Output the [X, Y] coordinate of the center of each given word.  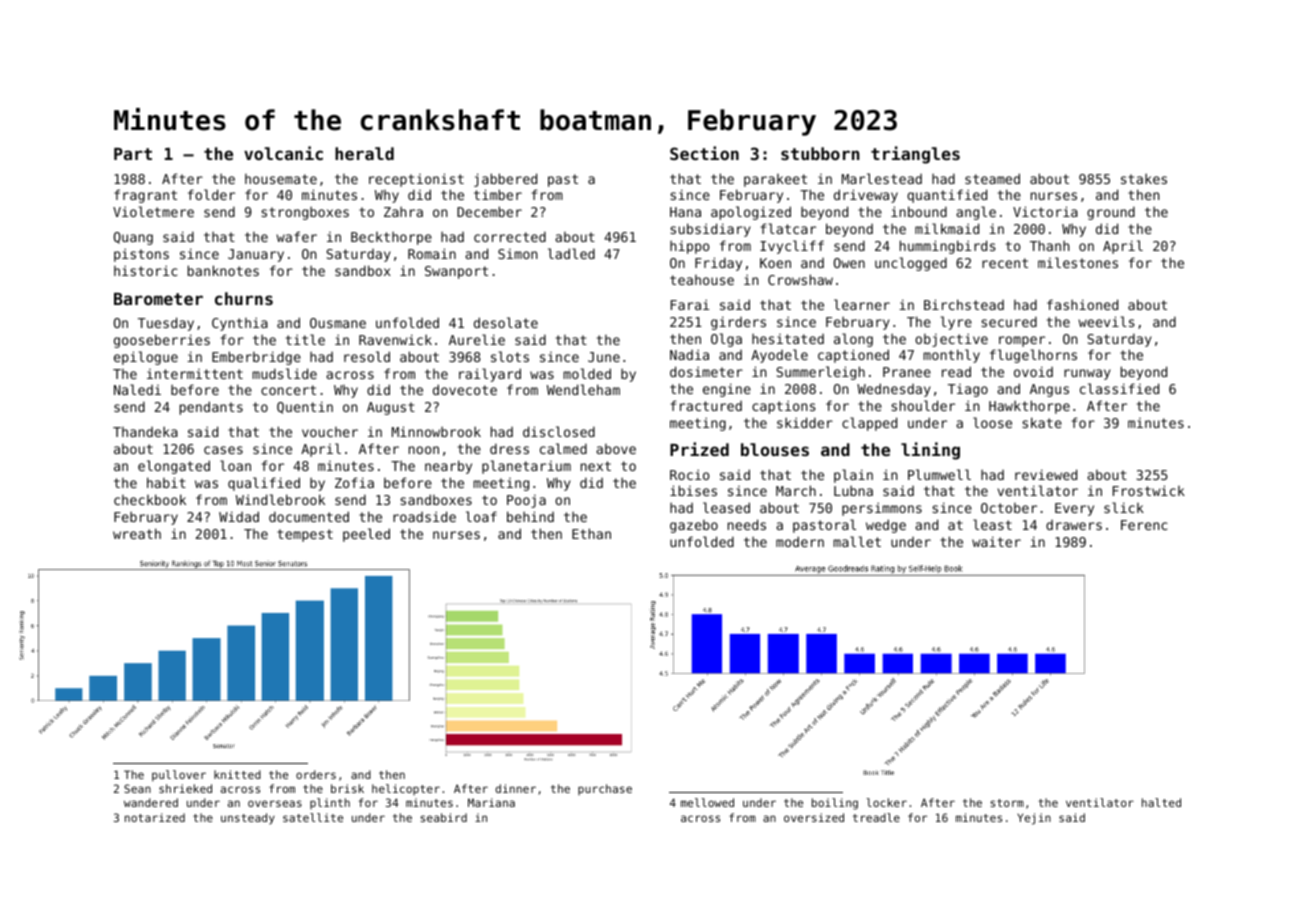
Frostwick [1149, 490]
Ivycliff [792, 247]
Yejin [1034, 819]
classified [1119, 388]
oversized [814, 817]
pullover [179, 776]
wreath [137, 533]
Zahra [403, 211]
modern [800, 541]
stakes [1144, 178]
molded [587, 373]
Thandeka [145, 431]
